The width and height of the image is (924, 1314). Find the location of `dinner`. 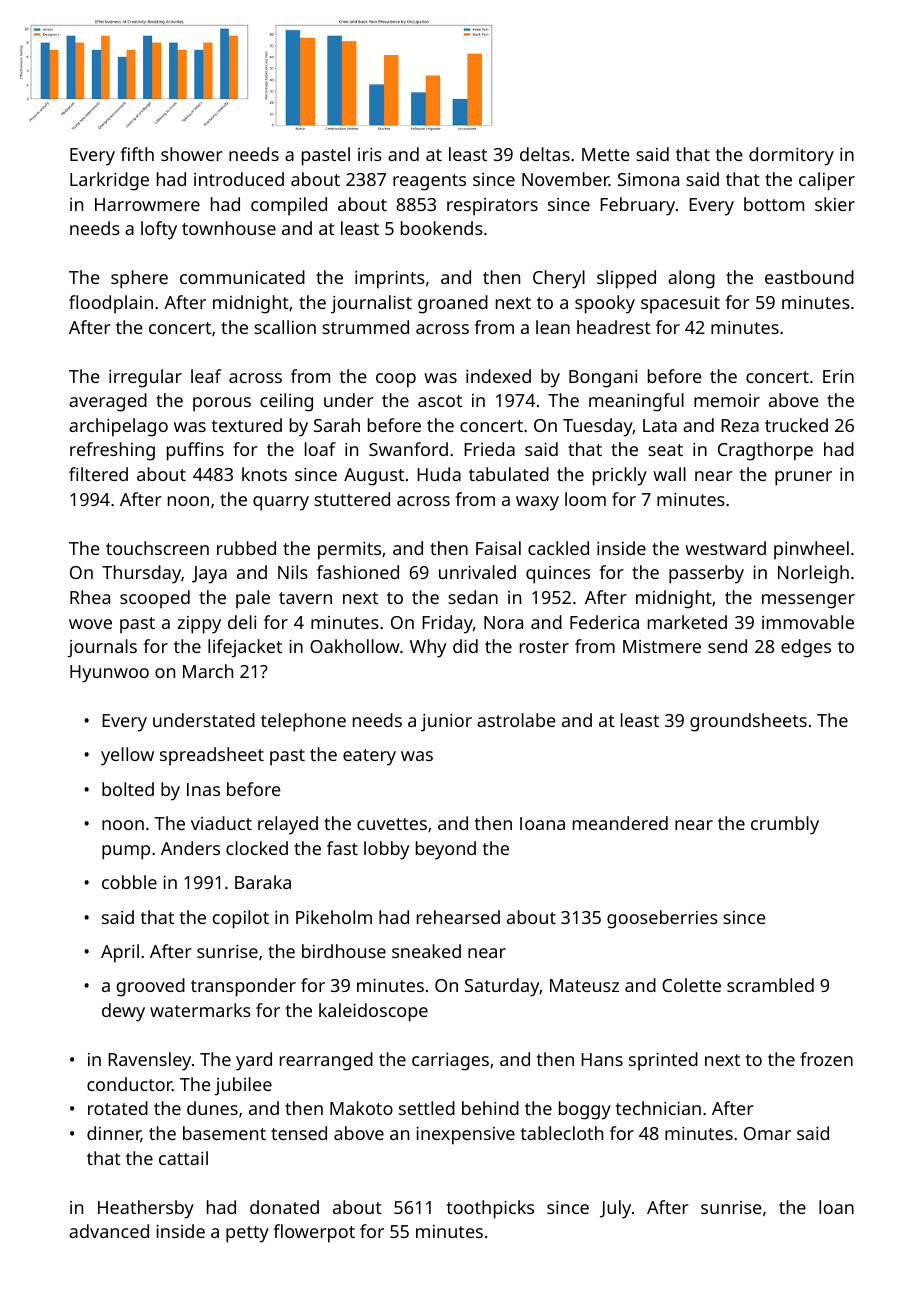

dinner is located at coordinates (114, 1134).
